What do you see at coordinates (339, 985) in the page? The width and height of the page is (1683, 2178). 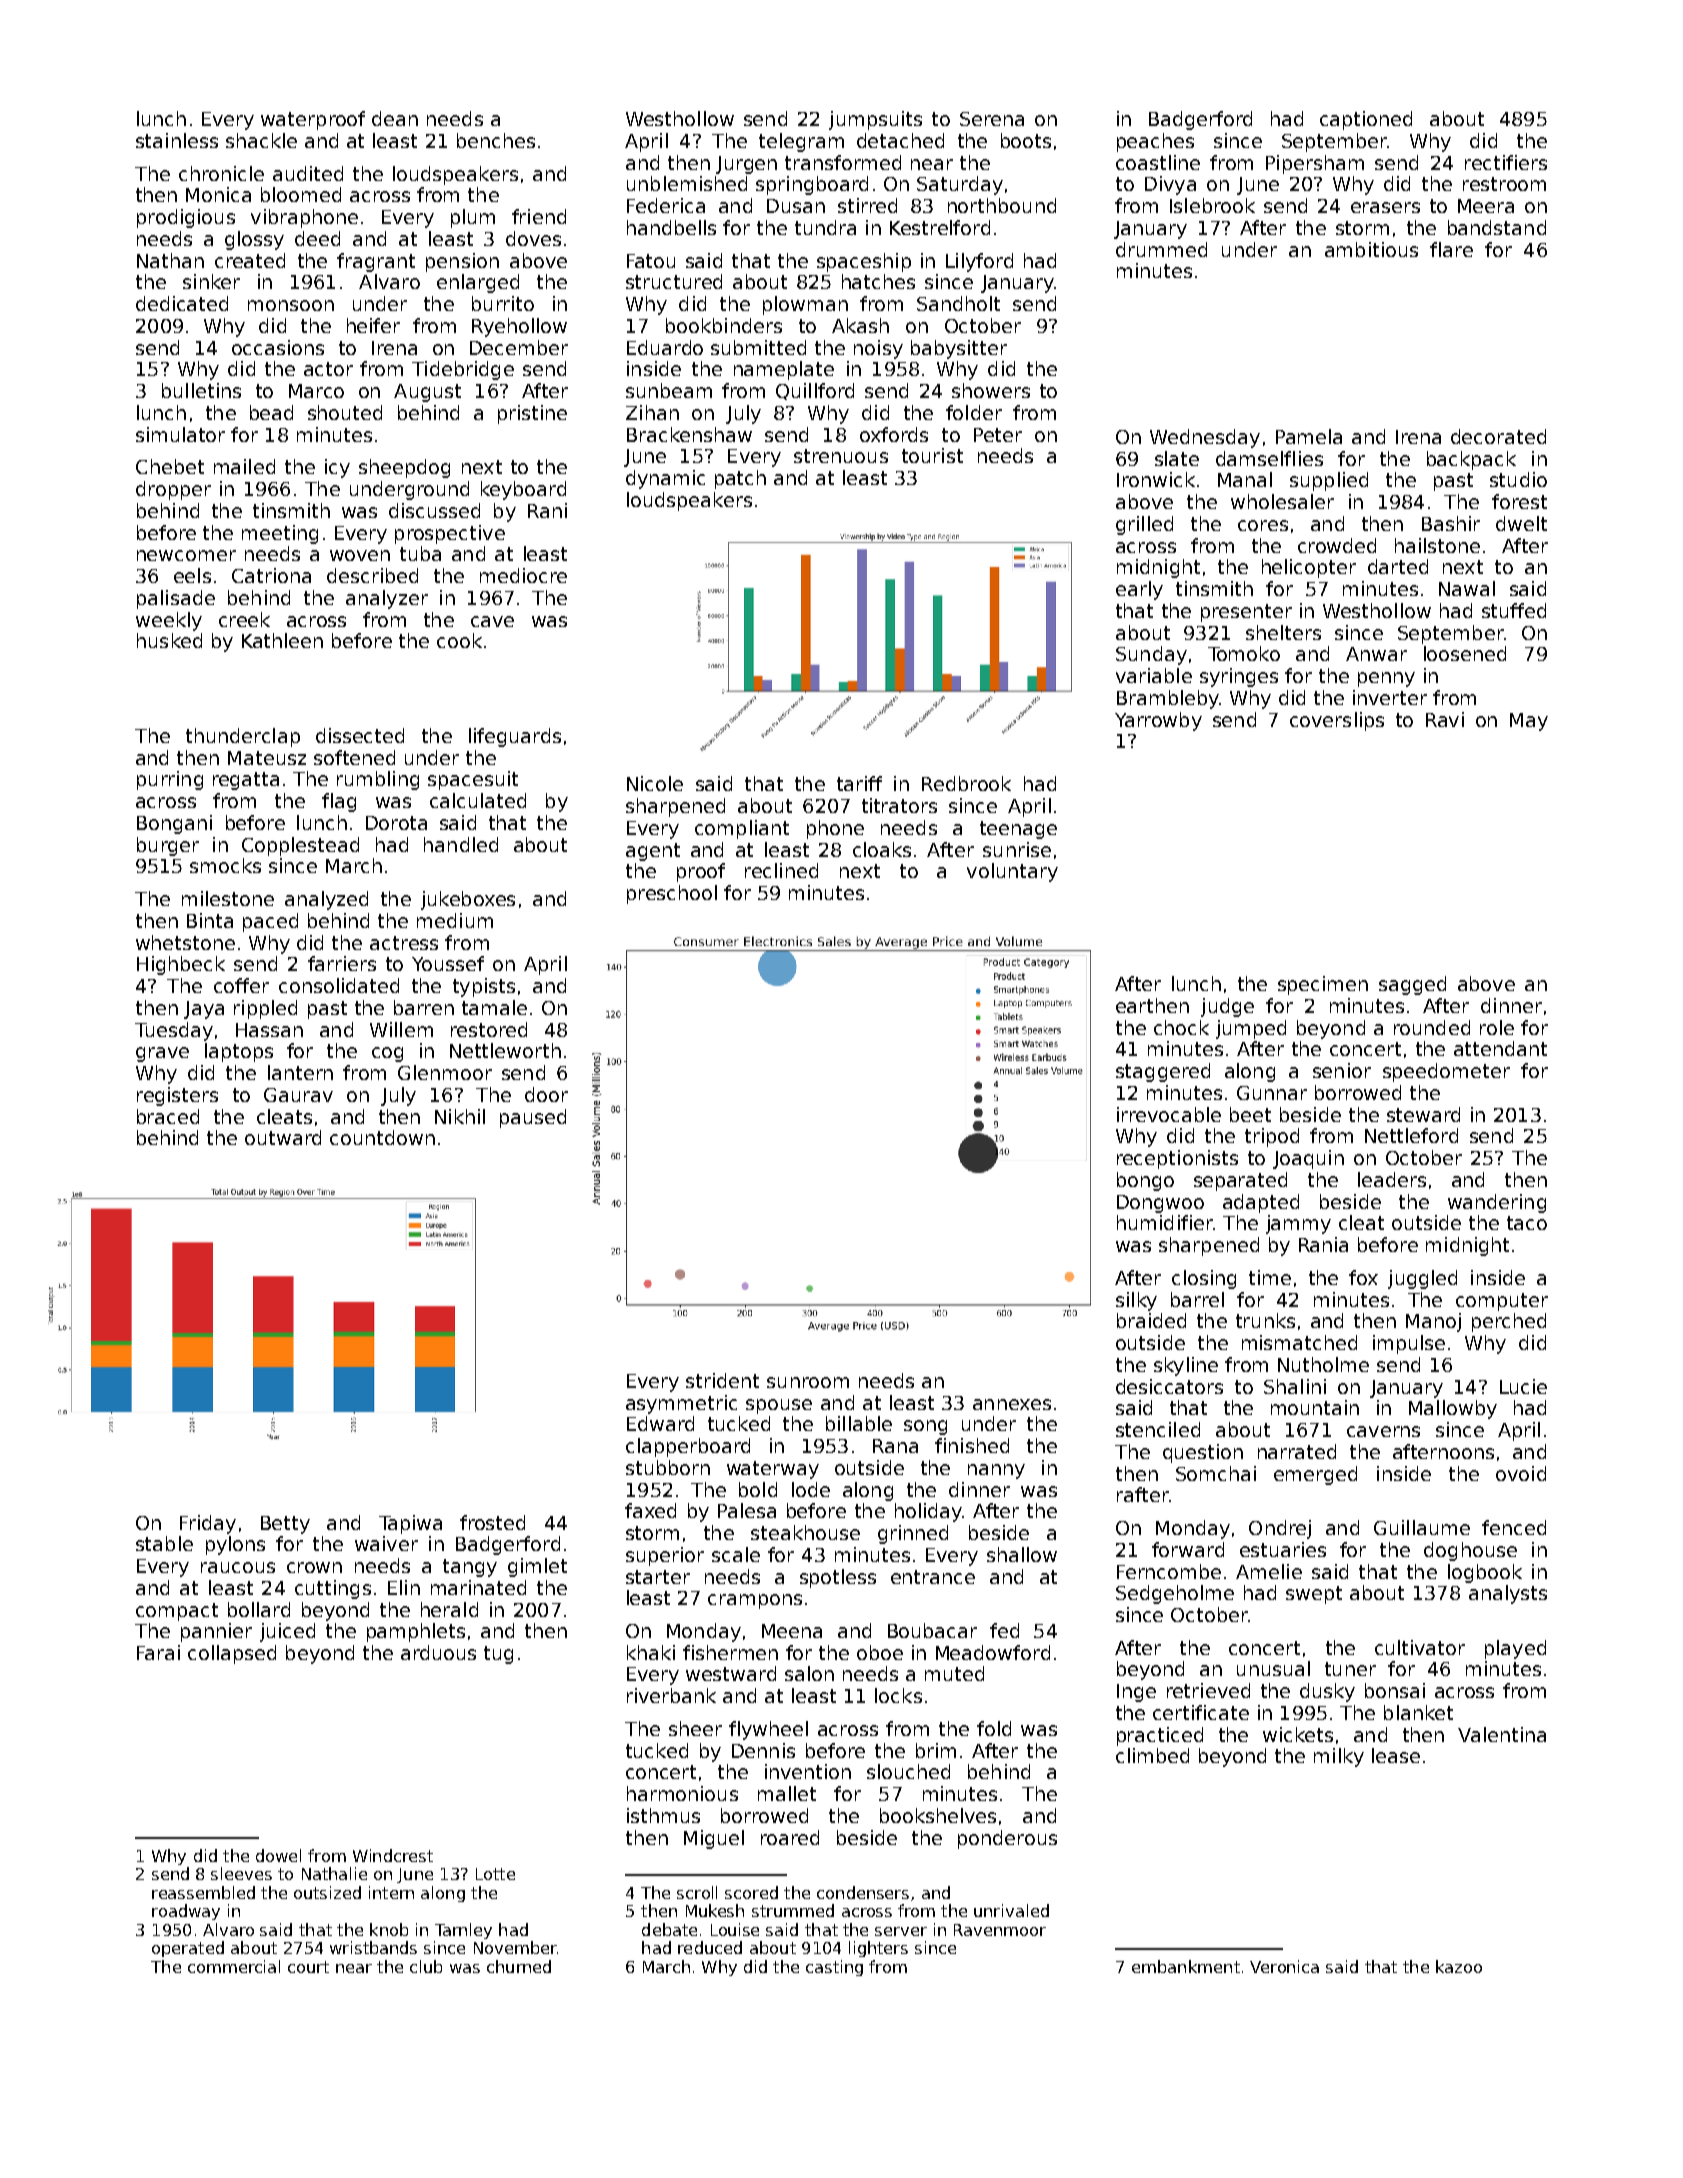 I see `consolidated` at bounding box center [339, 985].
